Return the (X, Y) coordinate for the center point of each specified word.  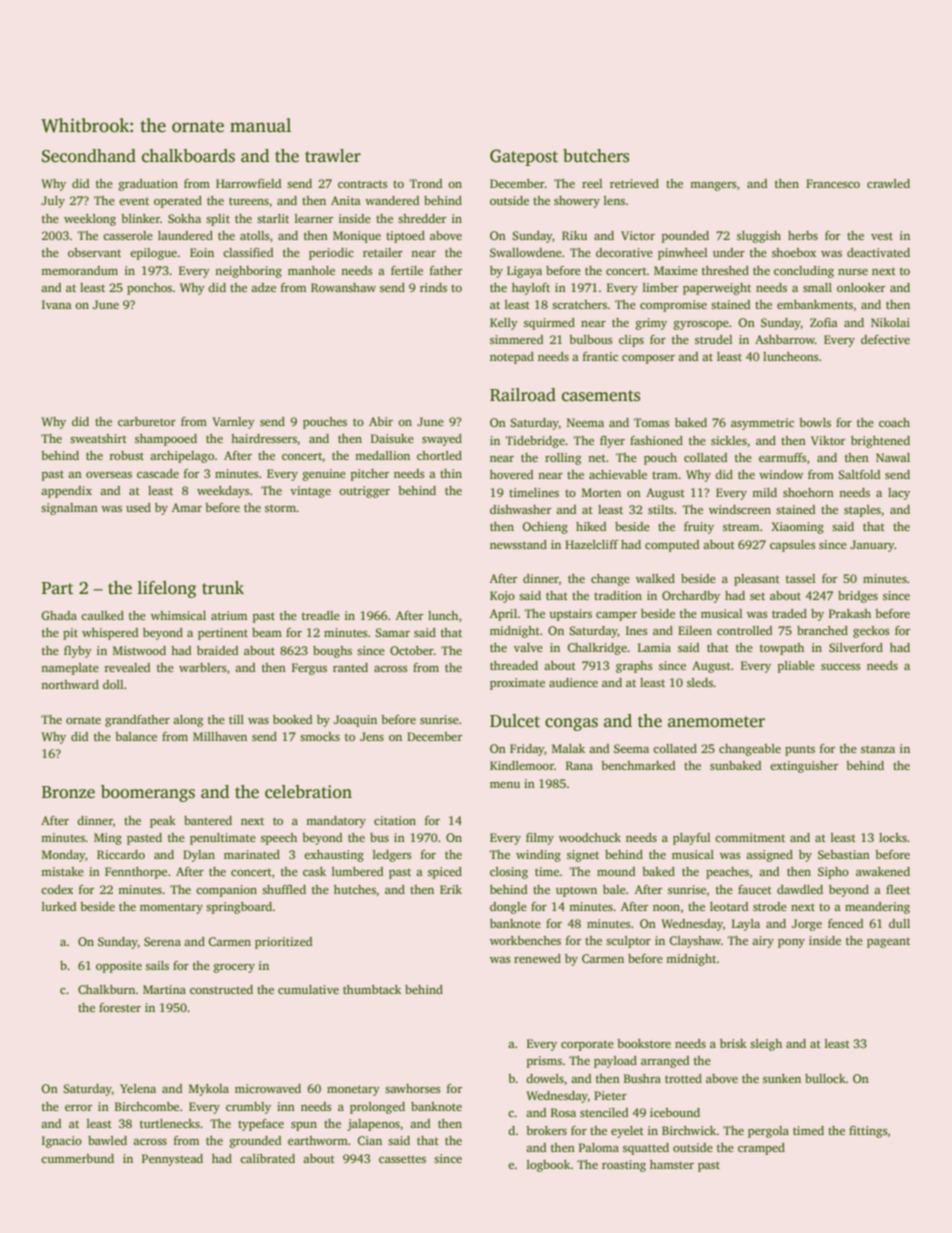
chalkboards (188, 156)
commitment (750, 837)
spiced (445, 873)
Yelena (138, 1088)
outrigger (364, 492)
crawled (888, 183)
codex (57, 889)
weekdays (223, 492)
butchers (596, 156)
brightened (880, 442)
